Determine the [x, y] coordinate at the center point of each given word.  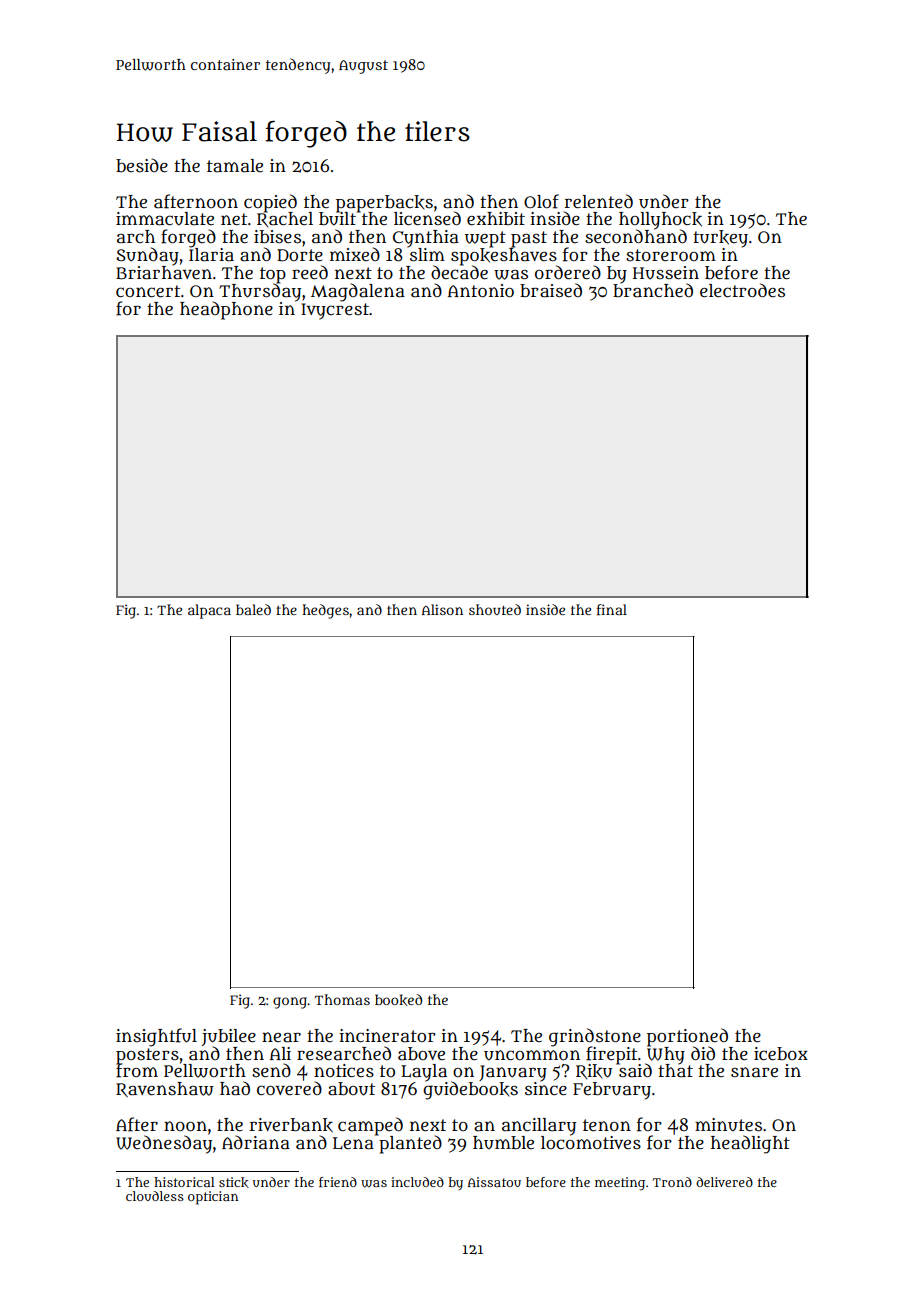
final [612, 609]
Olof [541, 201]
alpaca [209, 611]
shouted [495, 609]
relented [599, 201]
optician [213, 1198]
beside [142, 165]
